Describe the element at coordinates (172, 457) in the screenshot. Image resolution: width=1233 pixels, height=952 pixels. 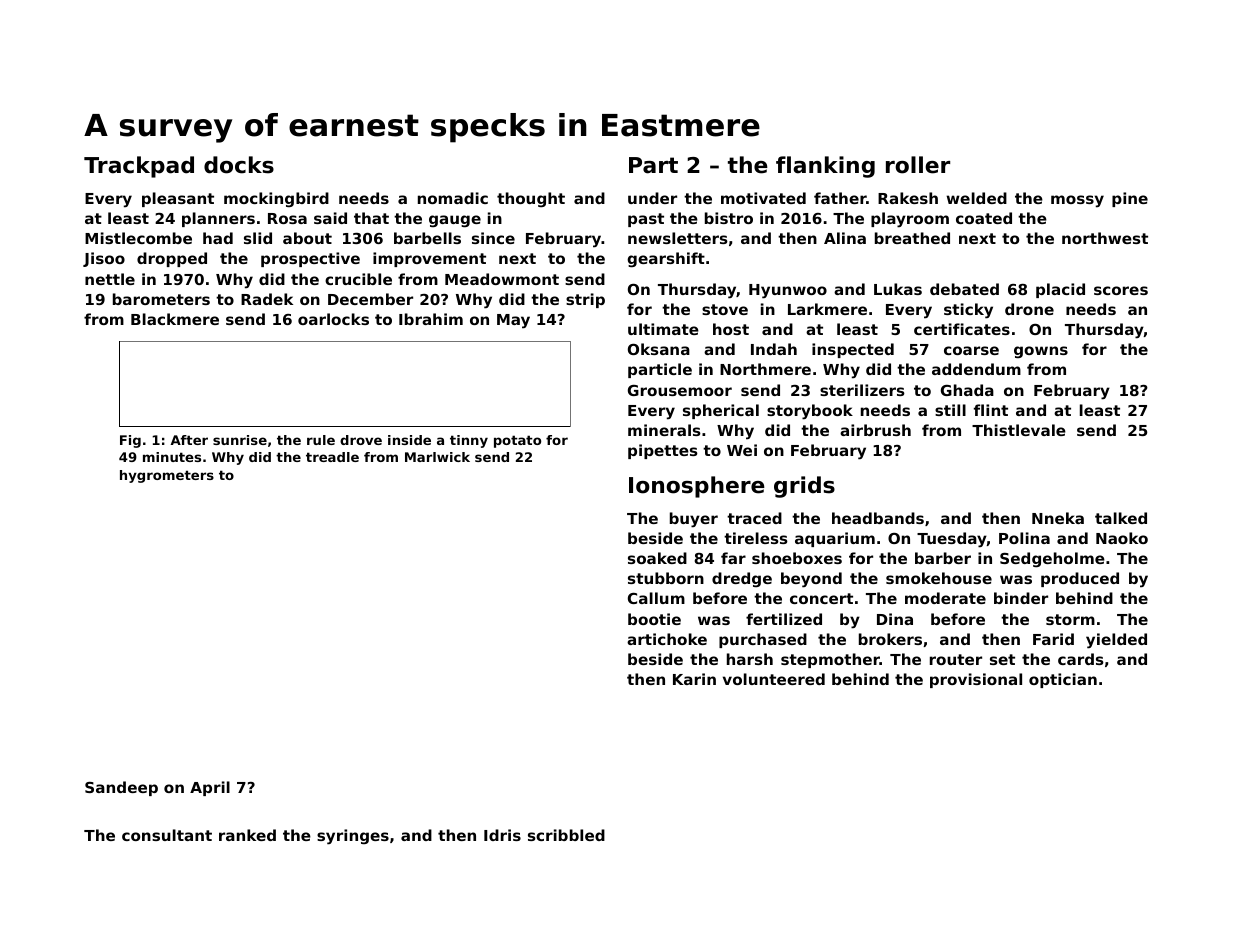
I see `minutes` at that location.
